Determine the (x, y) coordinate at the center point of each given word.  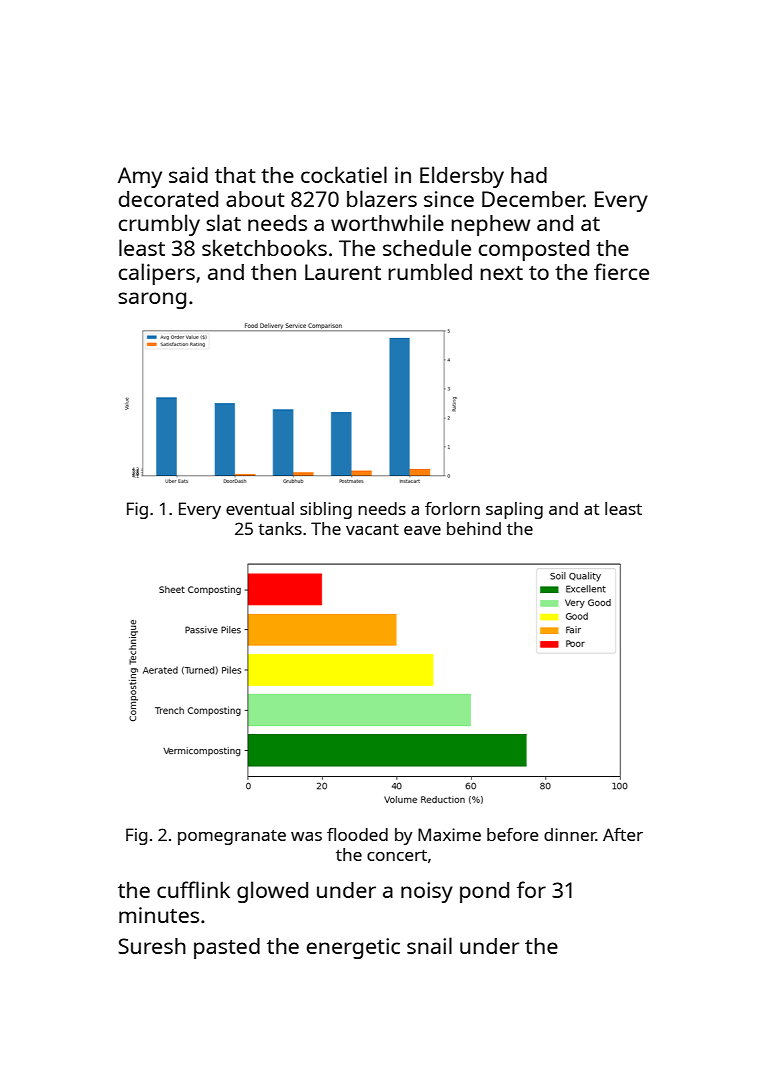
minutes (159, 915)
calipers (157, 274)
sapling (514, 510)
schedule (427, 247)
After (623, 834)
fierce (621, 271)
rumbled (430, 271)
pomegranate (232, 837)
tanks (280, 528)
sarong (152, 300)
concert (397, 855)
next (501, 273)
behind (474, 528)
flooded (357, 834)
